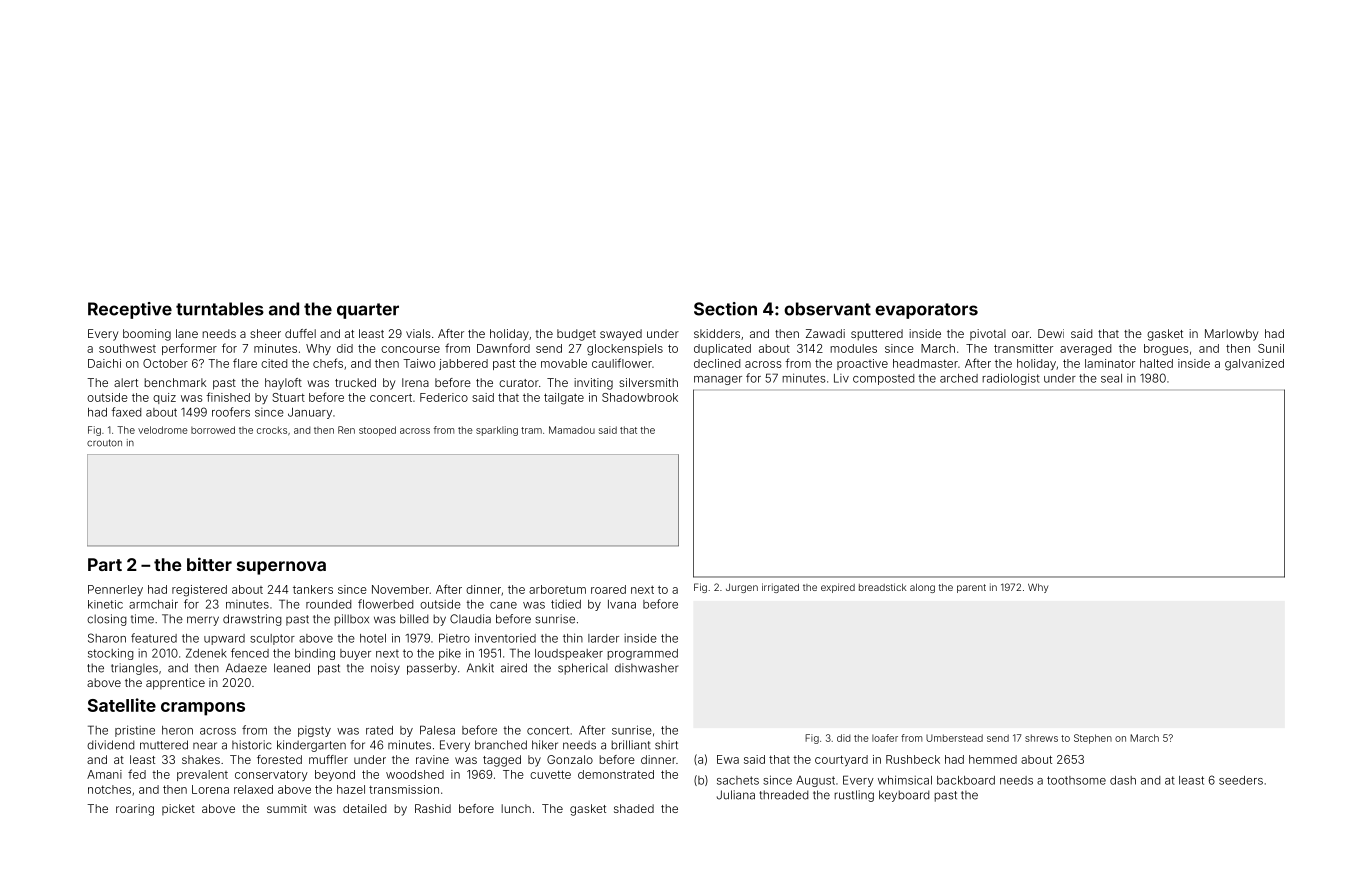  What do you see at coordinates (404, 789) in the document?
I see `transmission` at bounding box center [404, 789].
